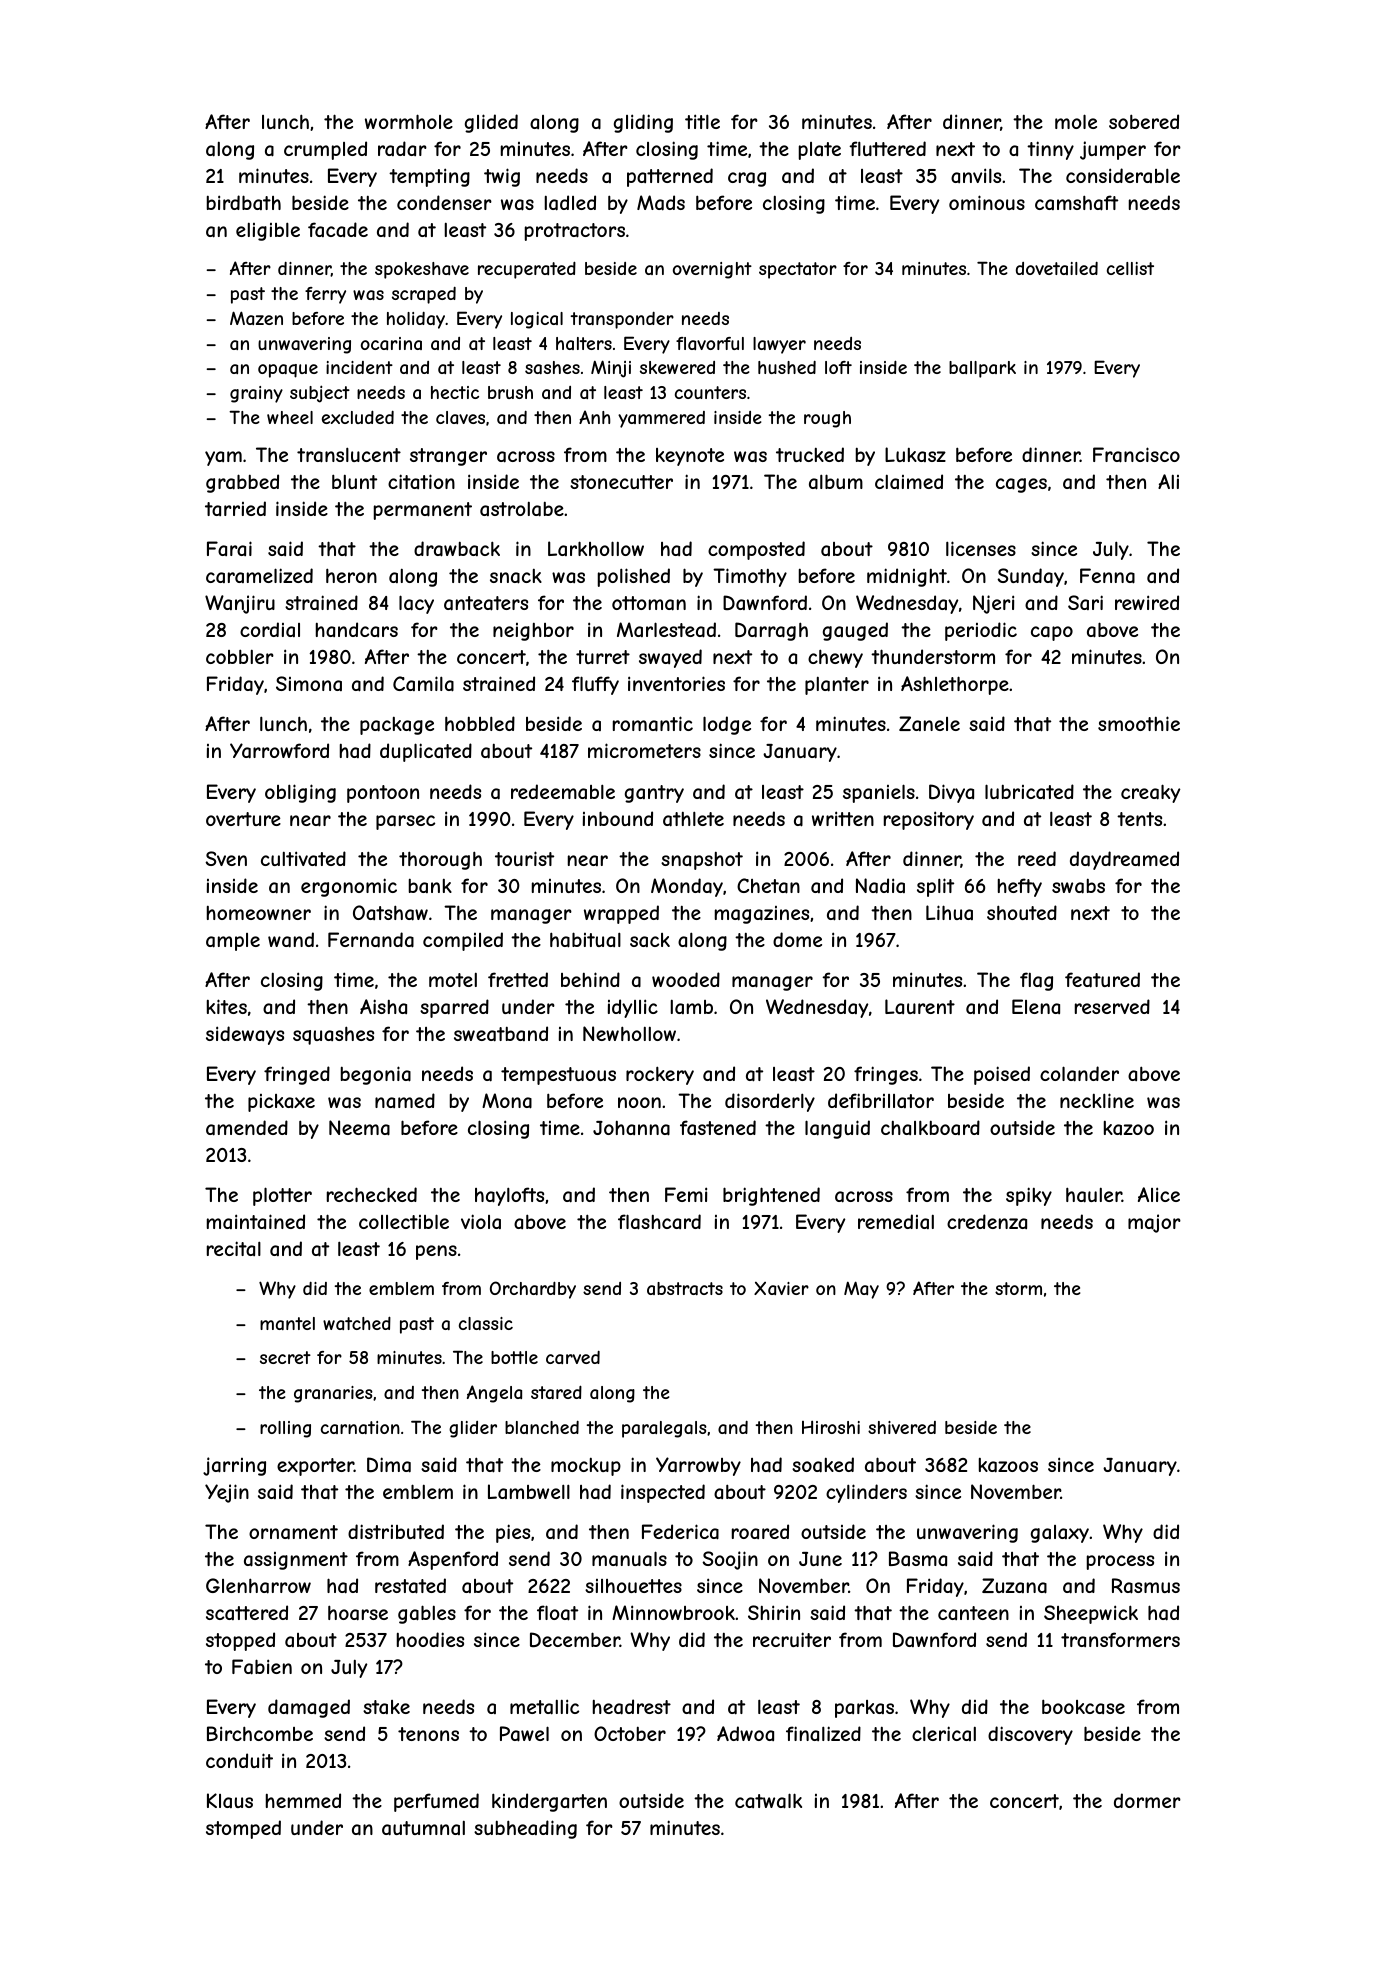 The width and height of the screenshot is (1386, 1969). I want to click on cages, so click(1021, 485).
